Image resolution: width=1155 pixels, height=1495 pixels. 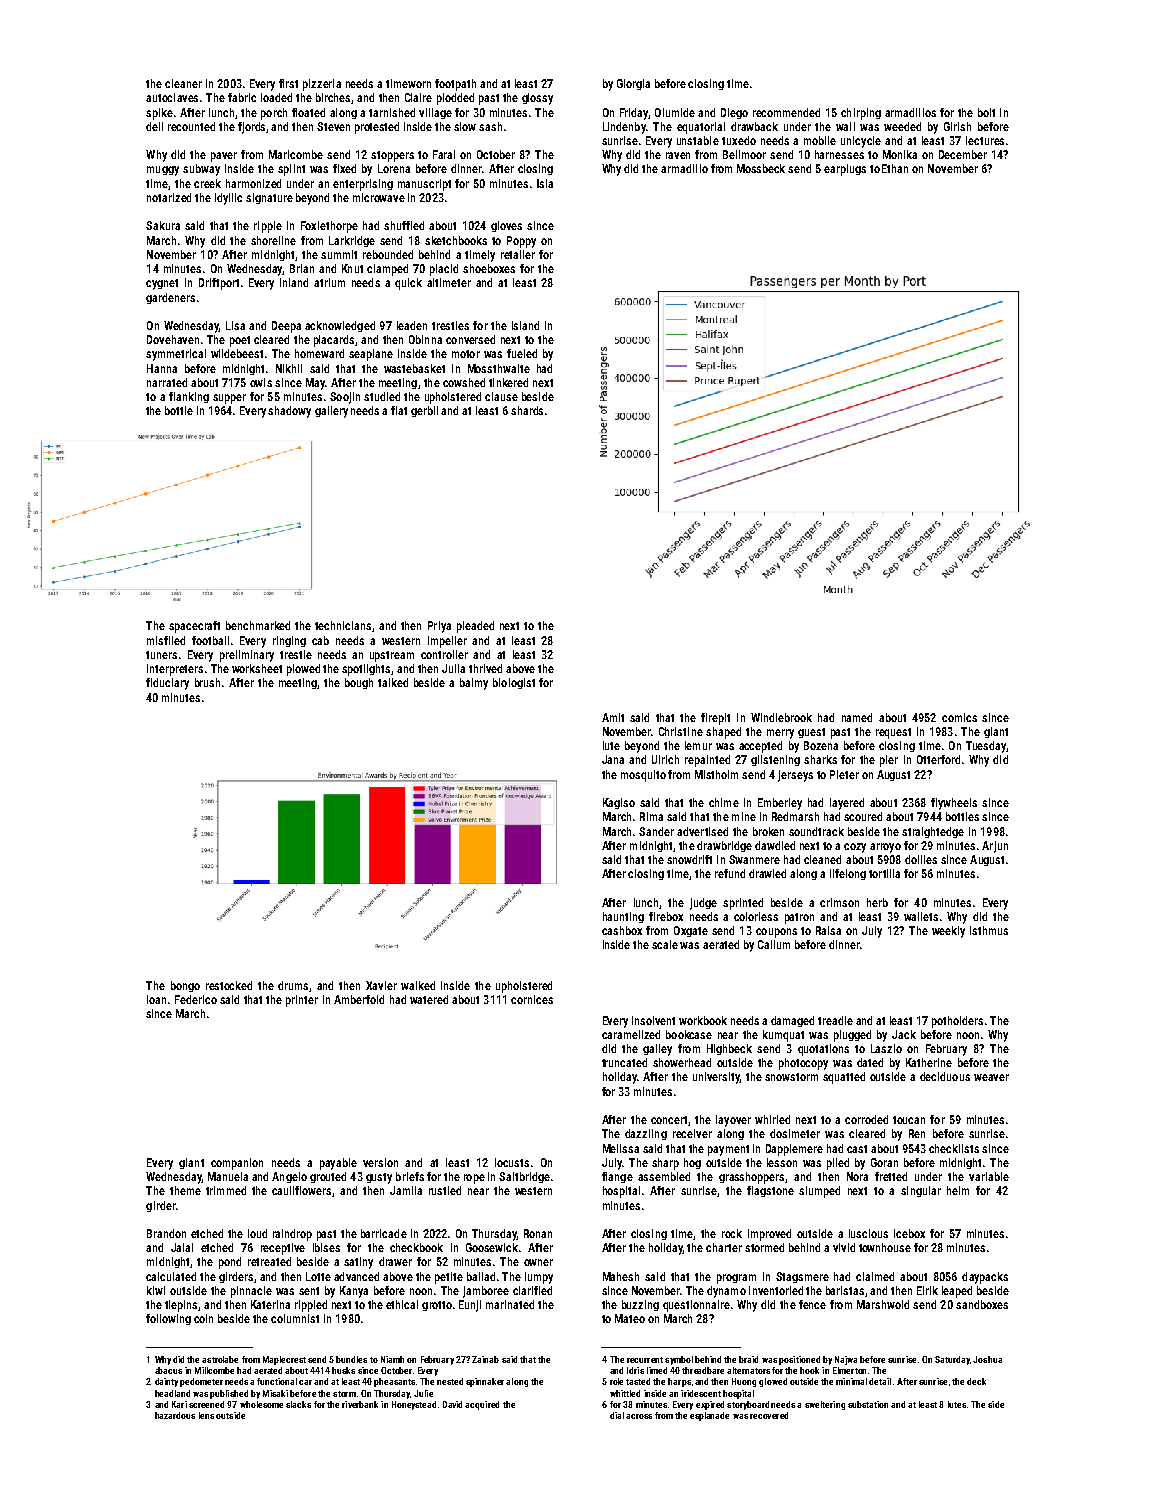 What do you see at coordinates (716, 774) in the screenshot?
I see `Mistholm` at bounding box center [716, 774].
